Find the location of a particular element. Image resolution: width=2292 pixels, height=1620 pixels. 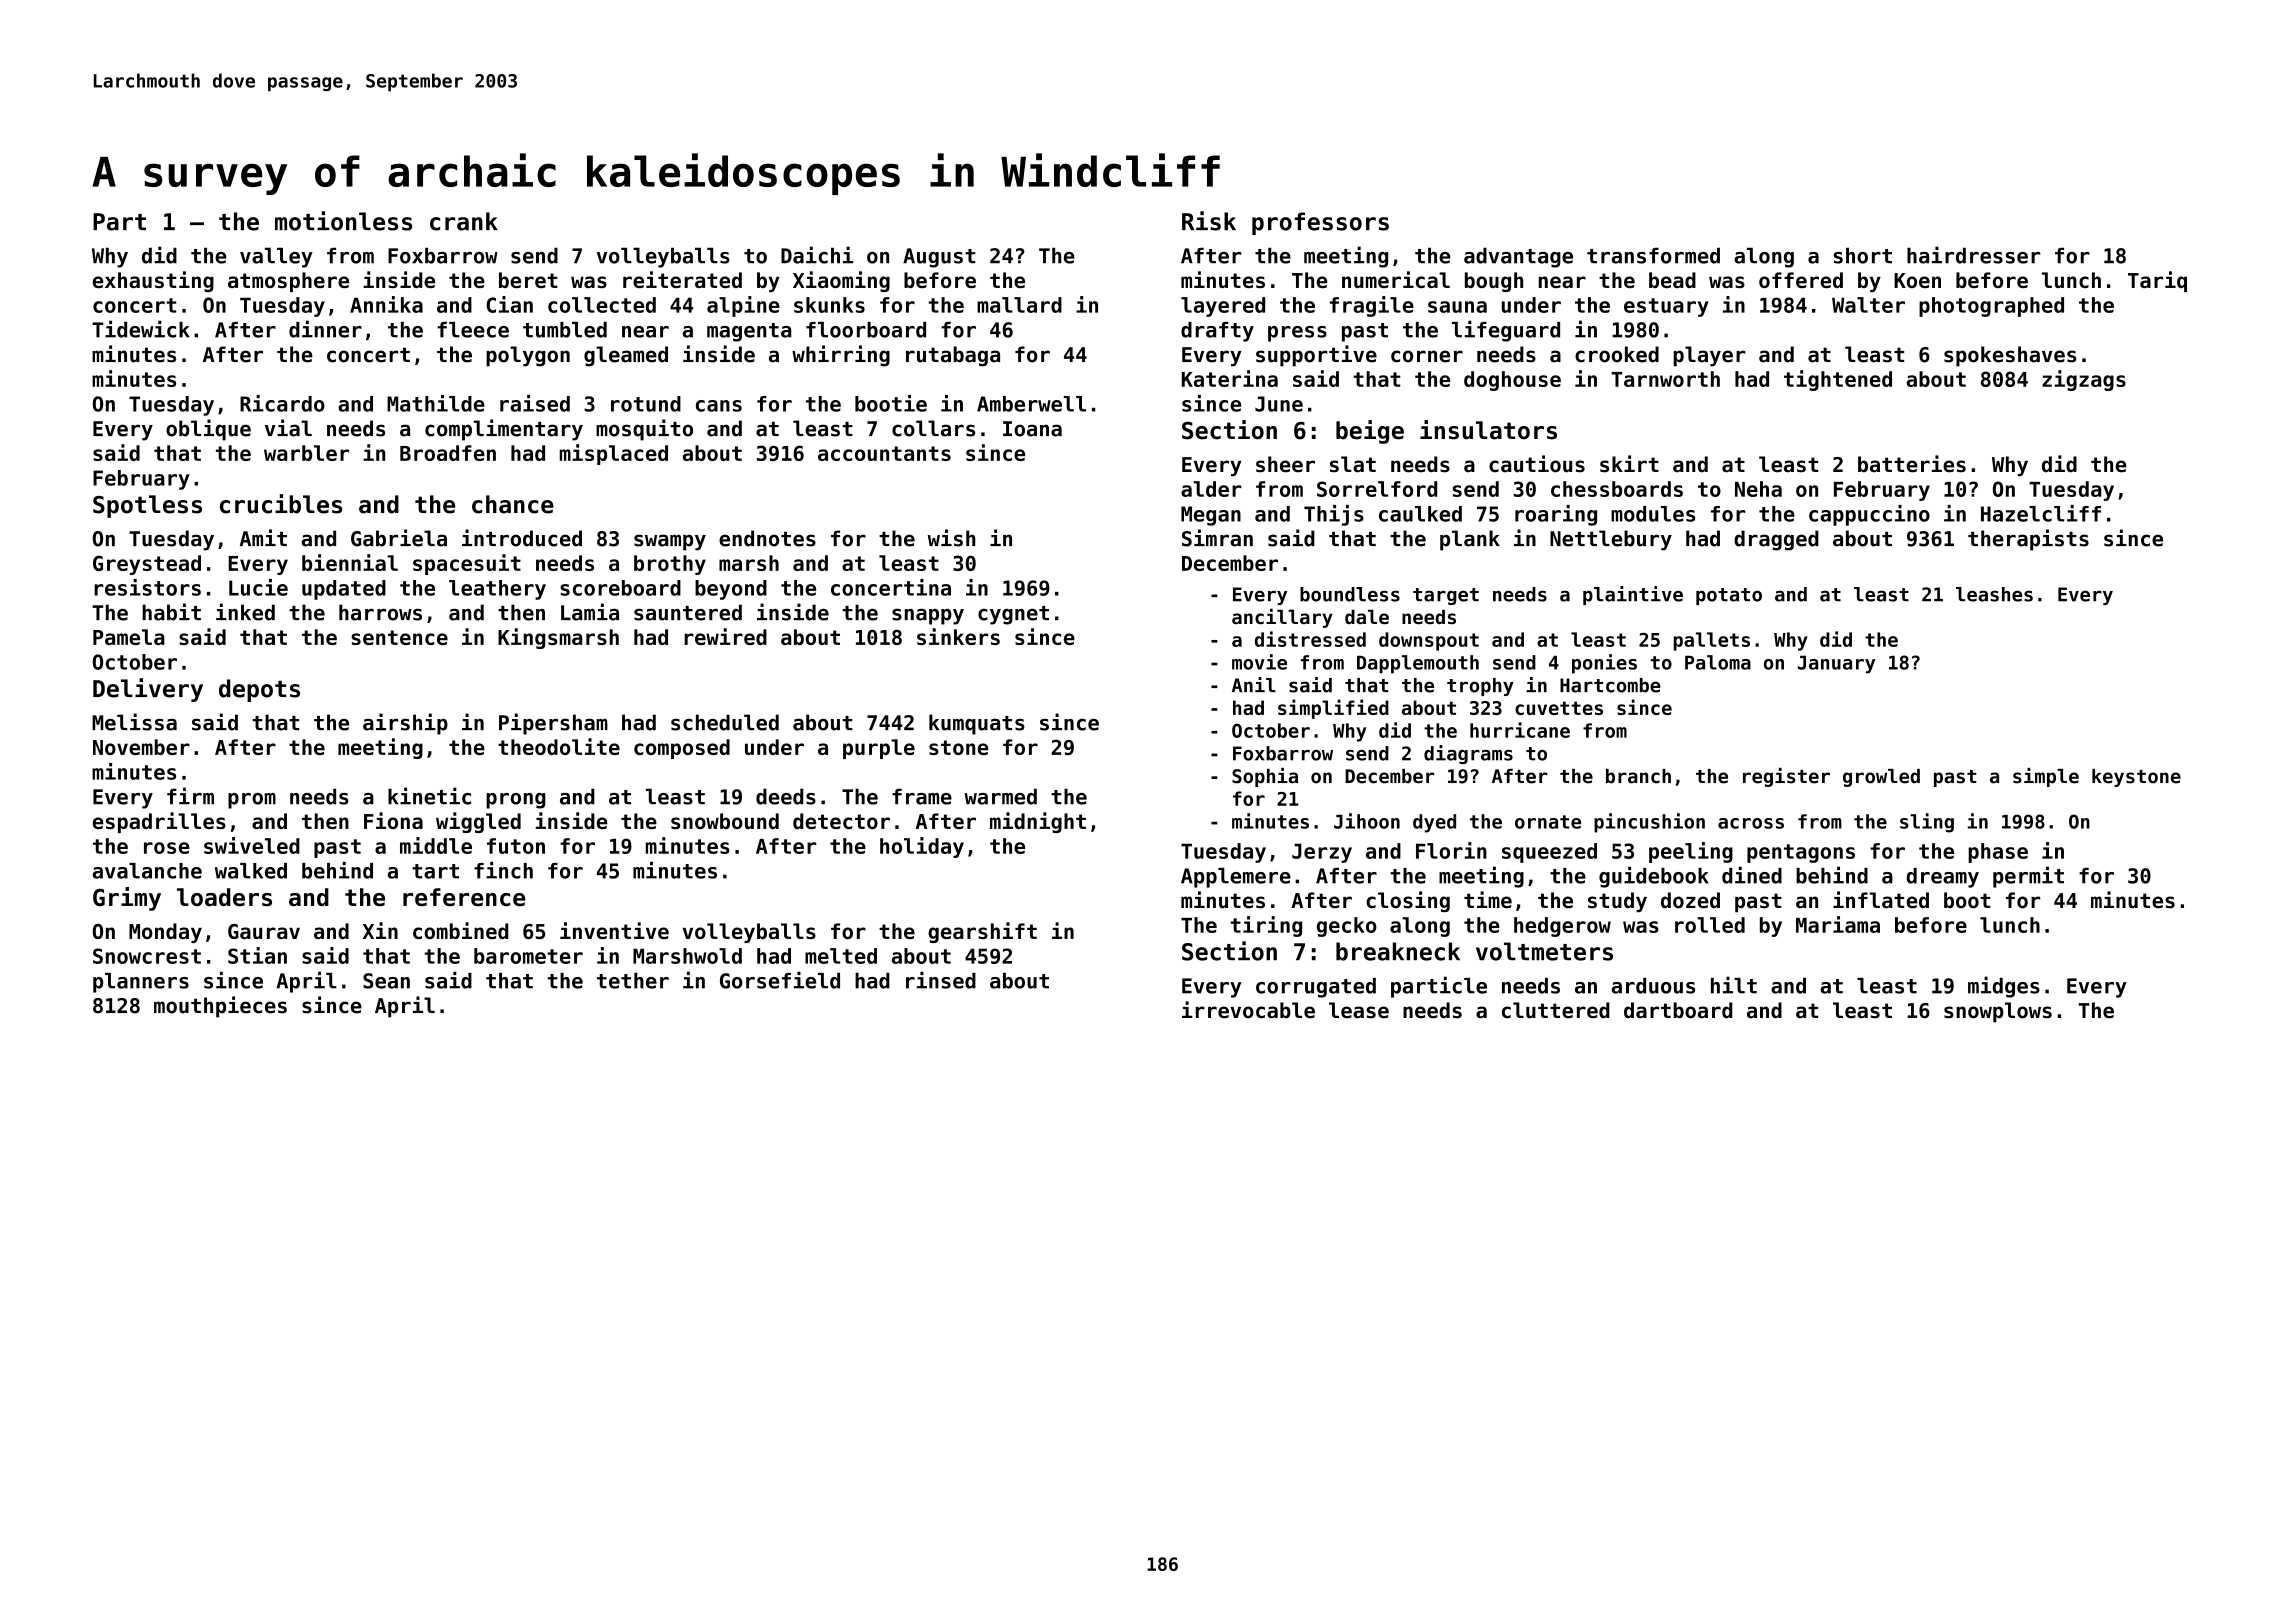

Monday is located at coordinates (165, 933).
